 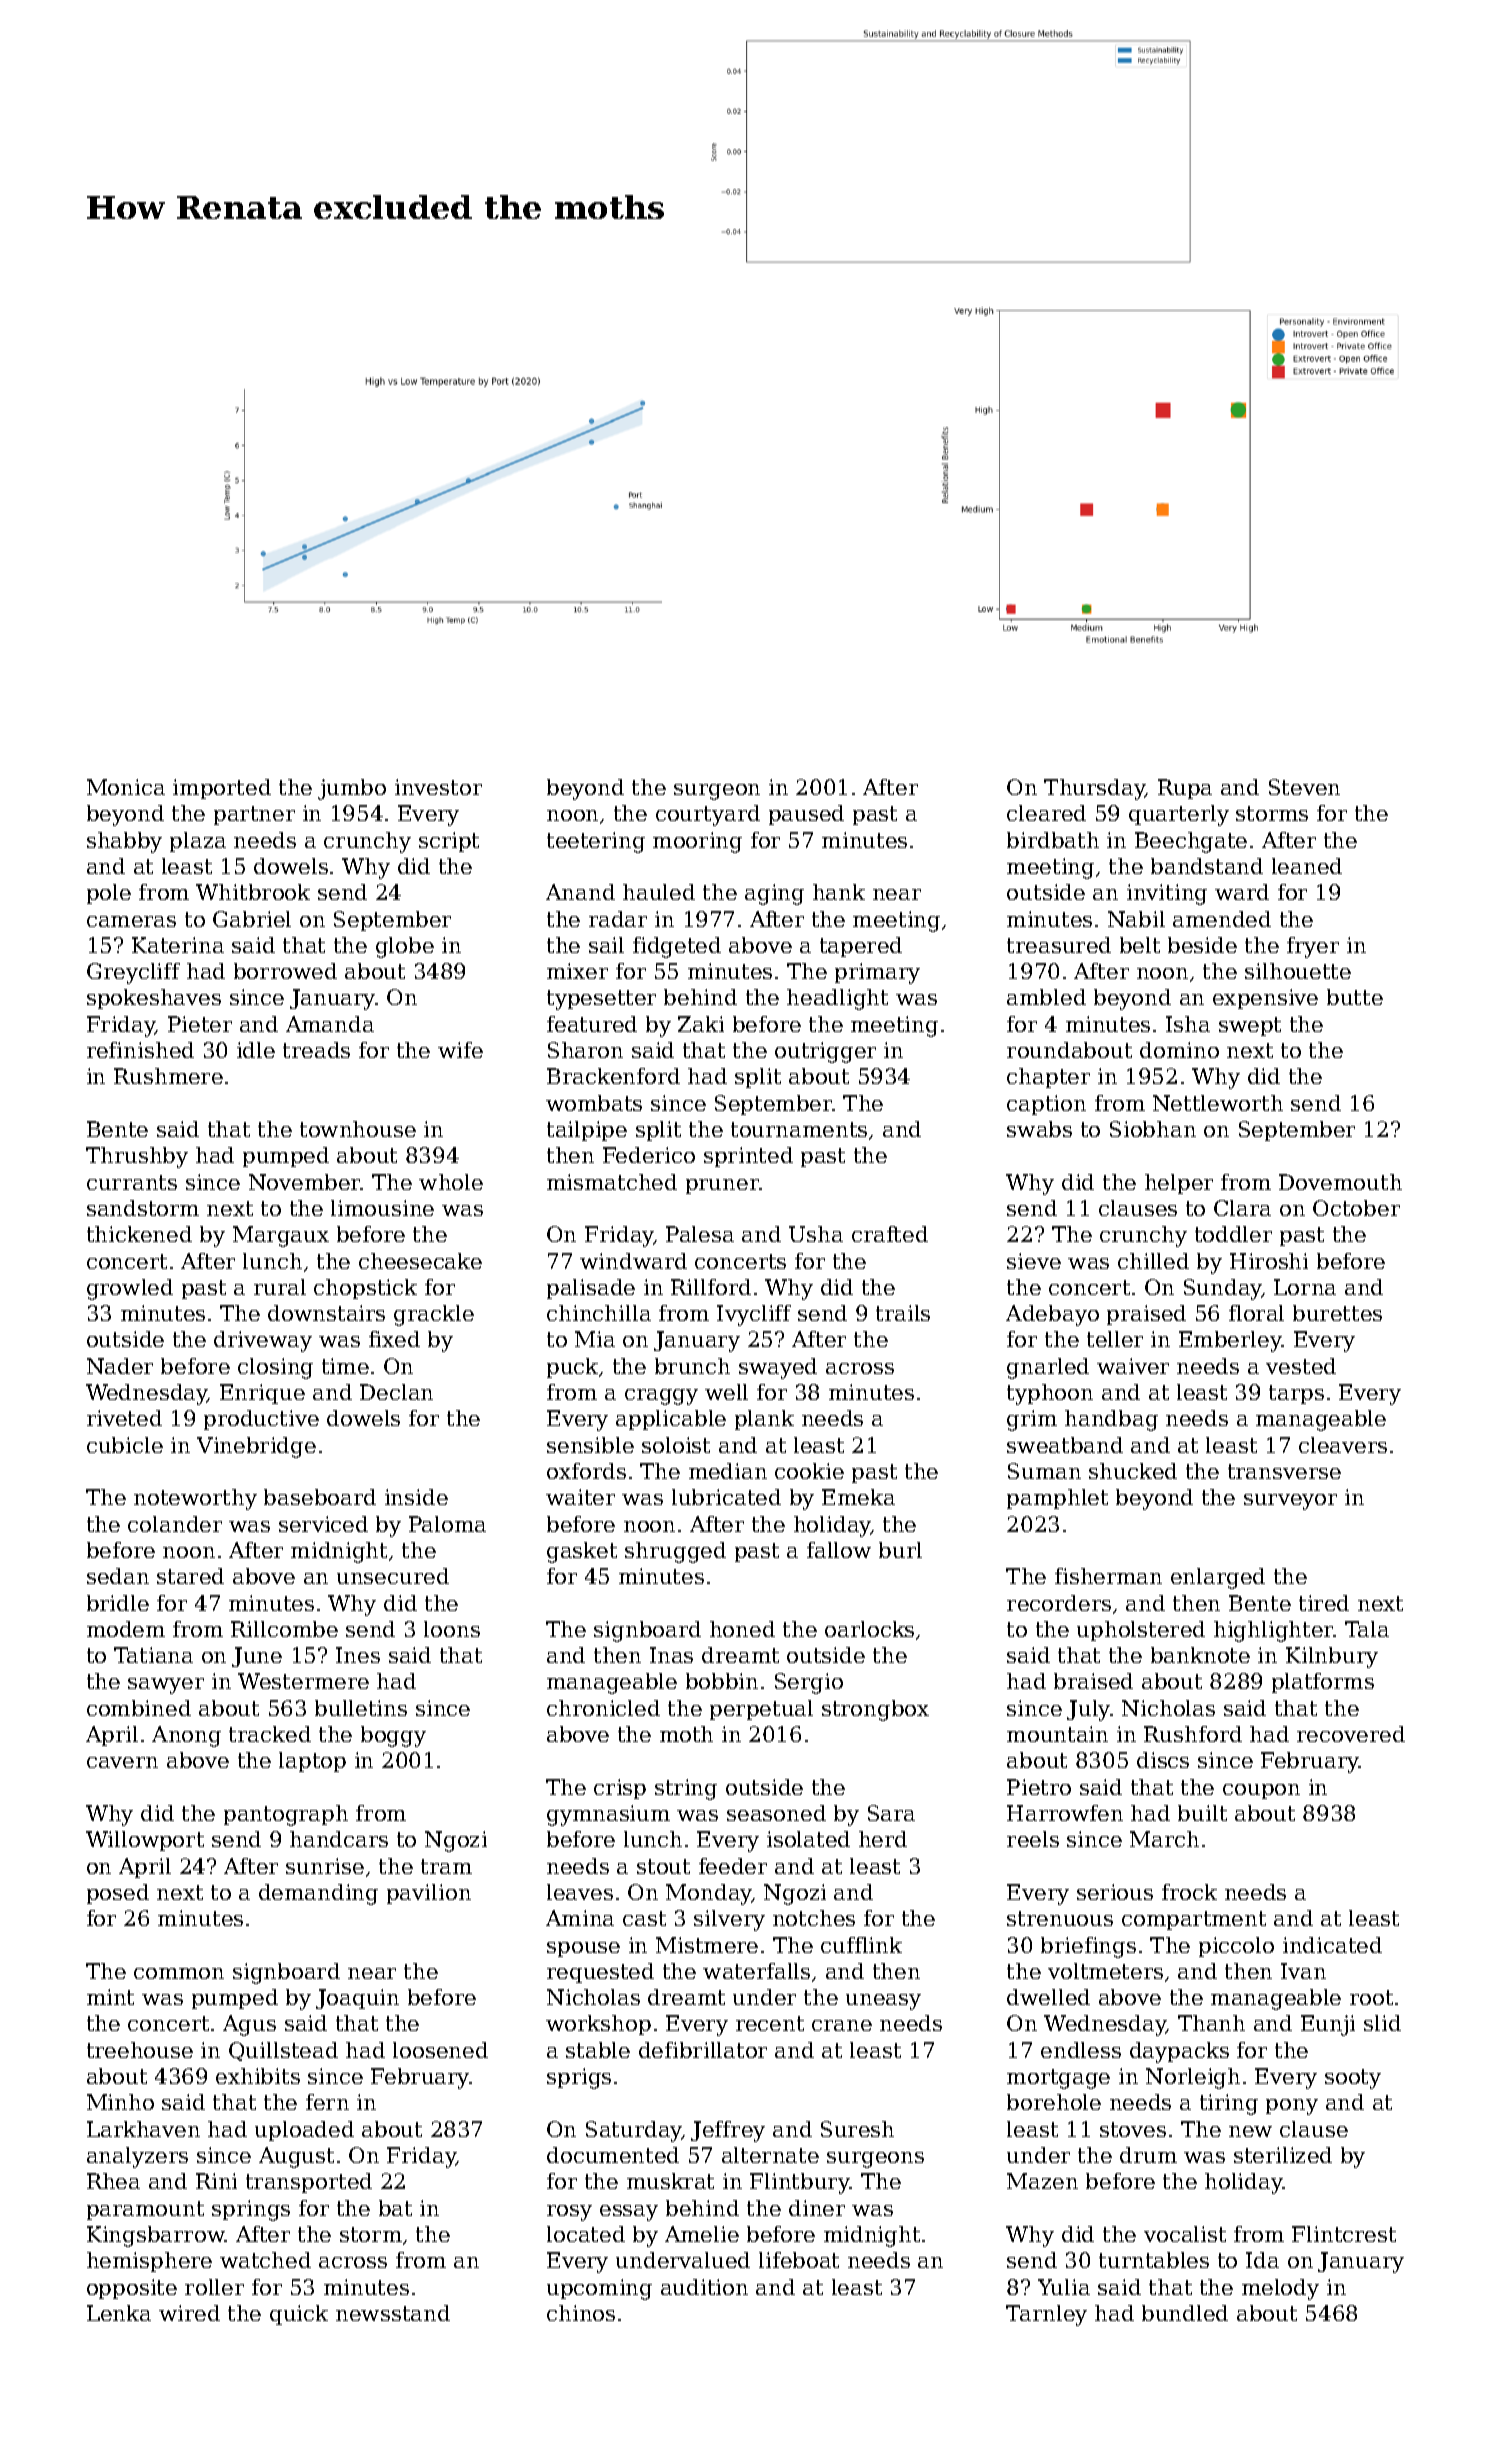 I want to click on Monica, so click(x=126, y=787).
